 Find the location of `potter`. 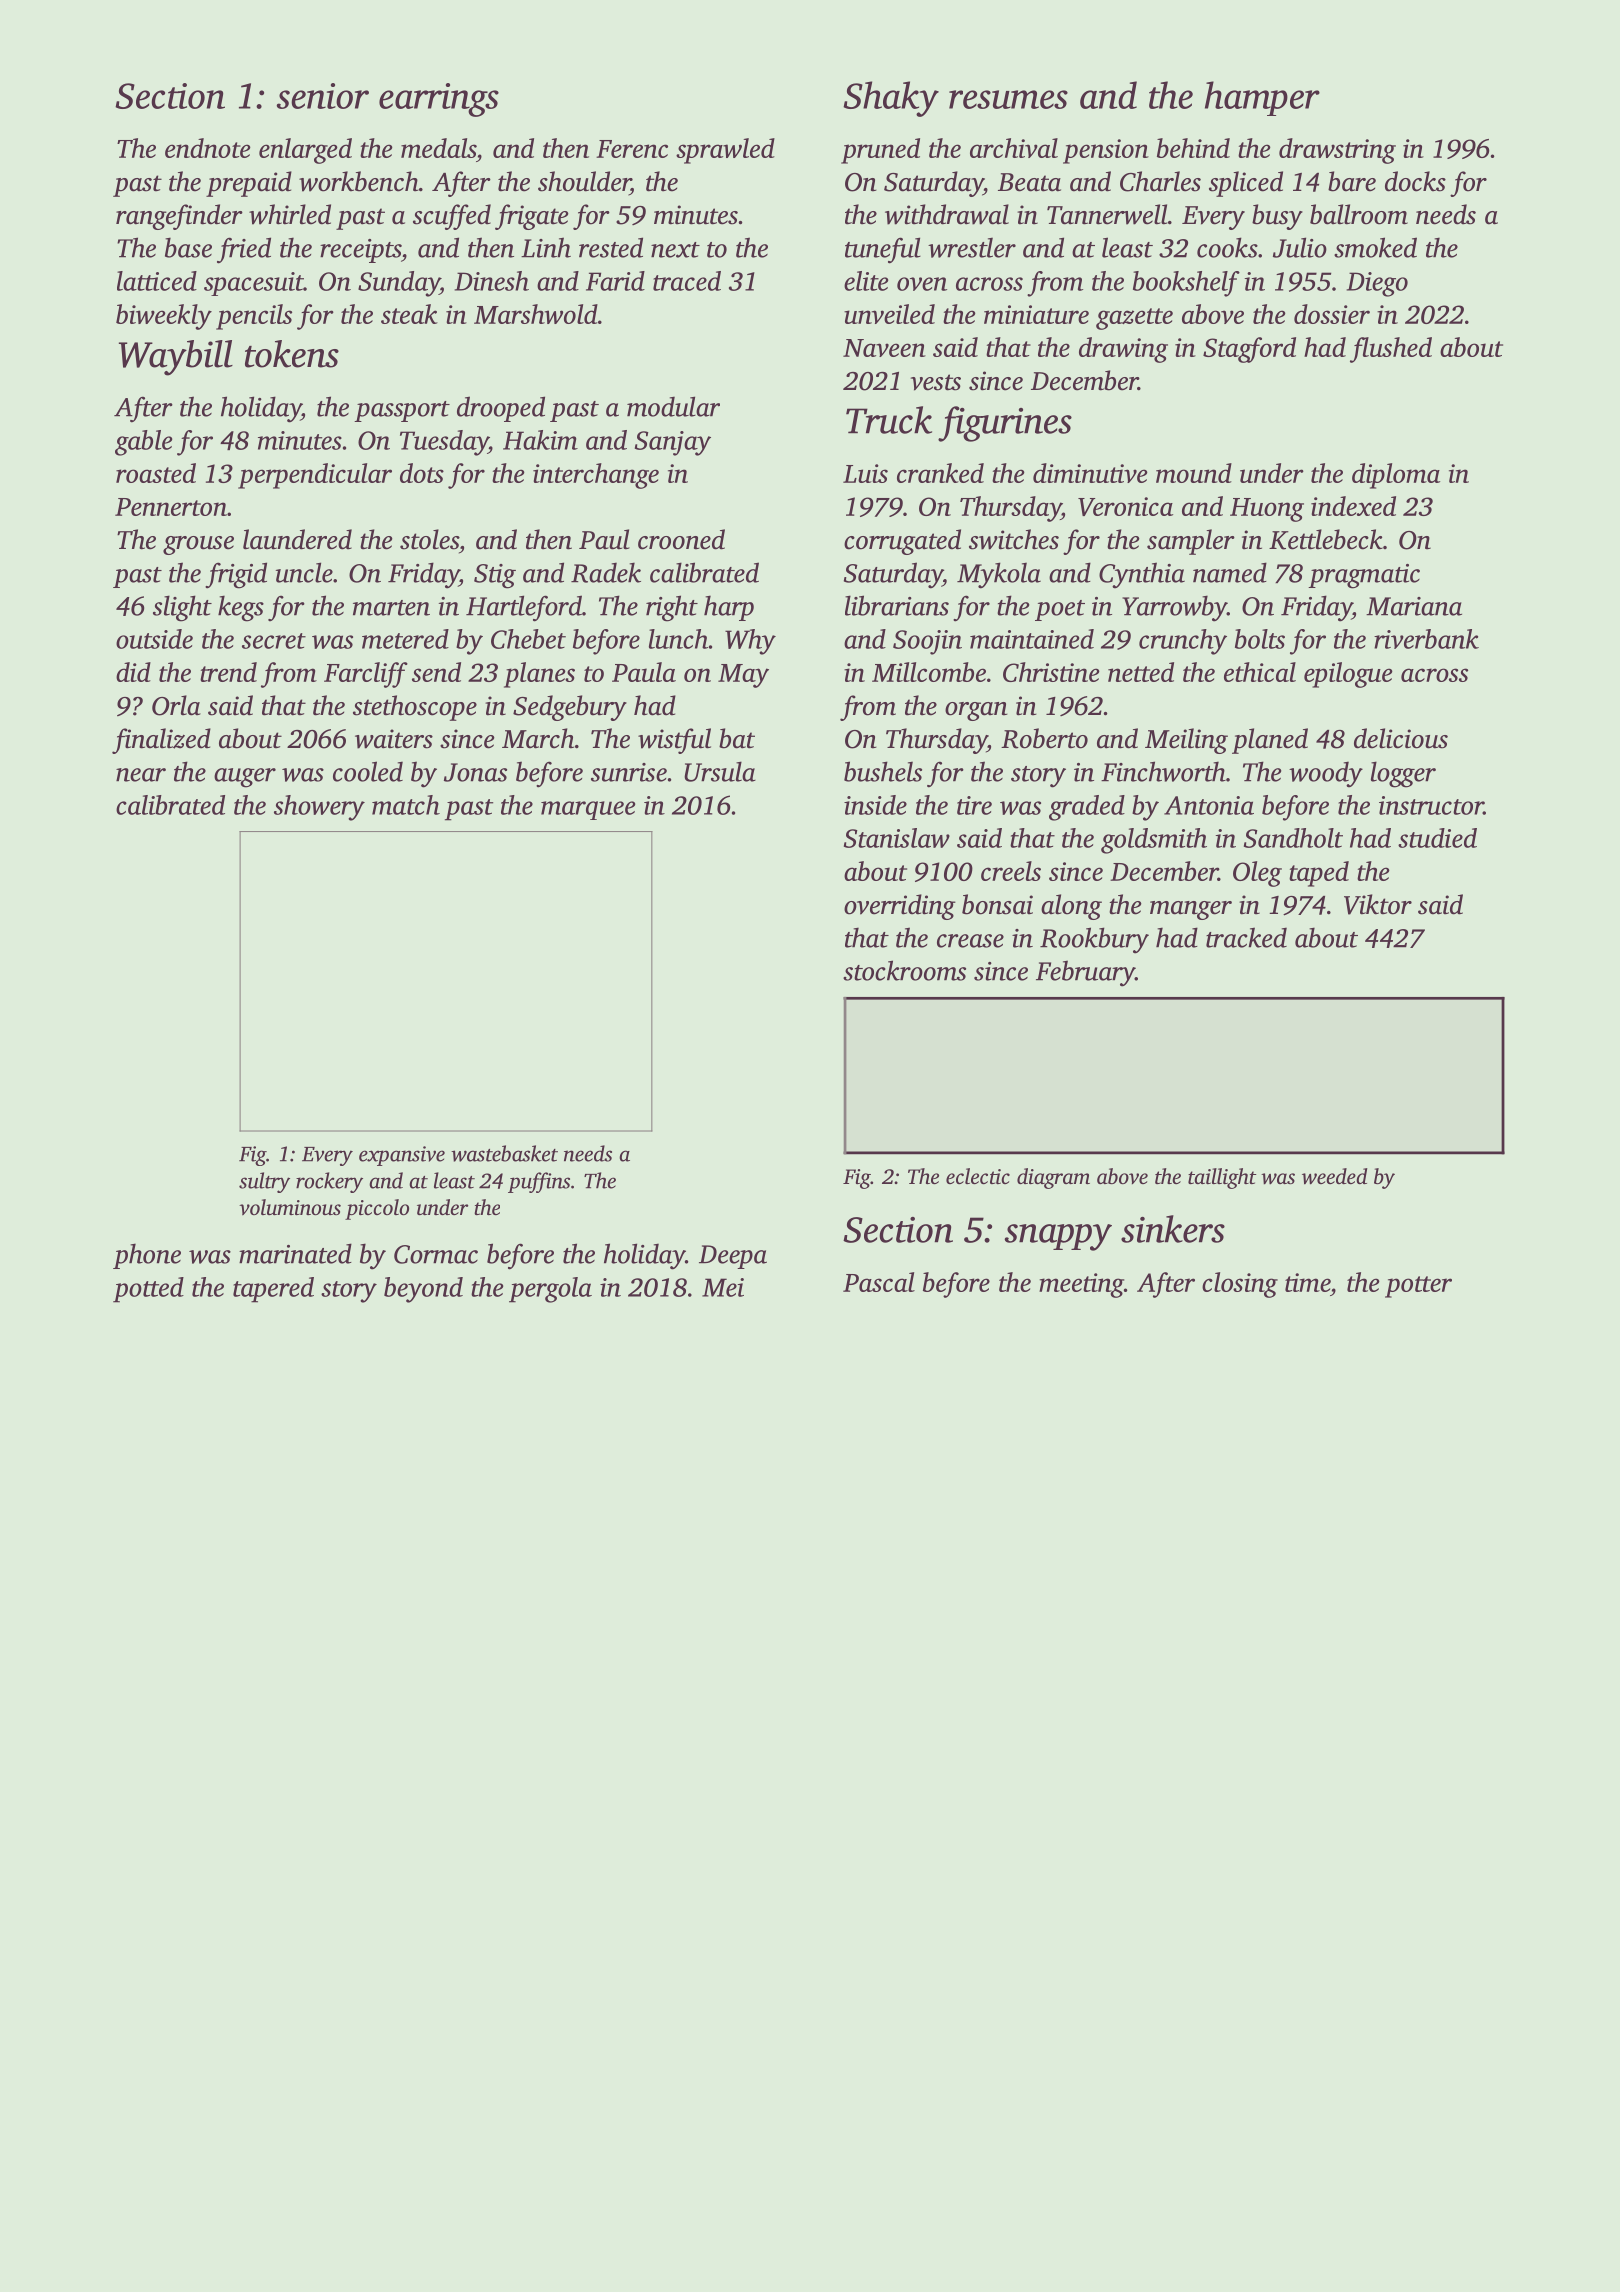

potter is located at coordinates (1418, 1287).
